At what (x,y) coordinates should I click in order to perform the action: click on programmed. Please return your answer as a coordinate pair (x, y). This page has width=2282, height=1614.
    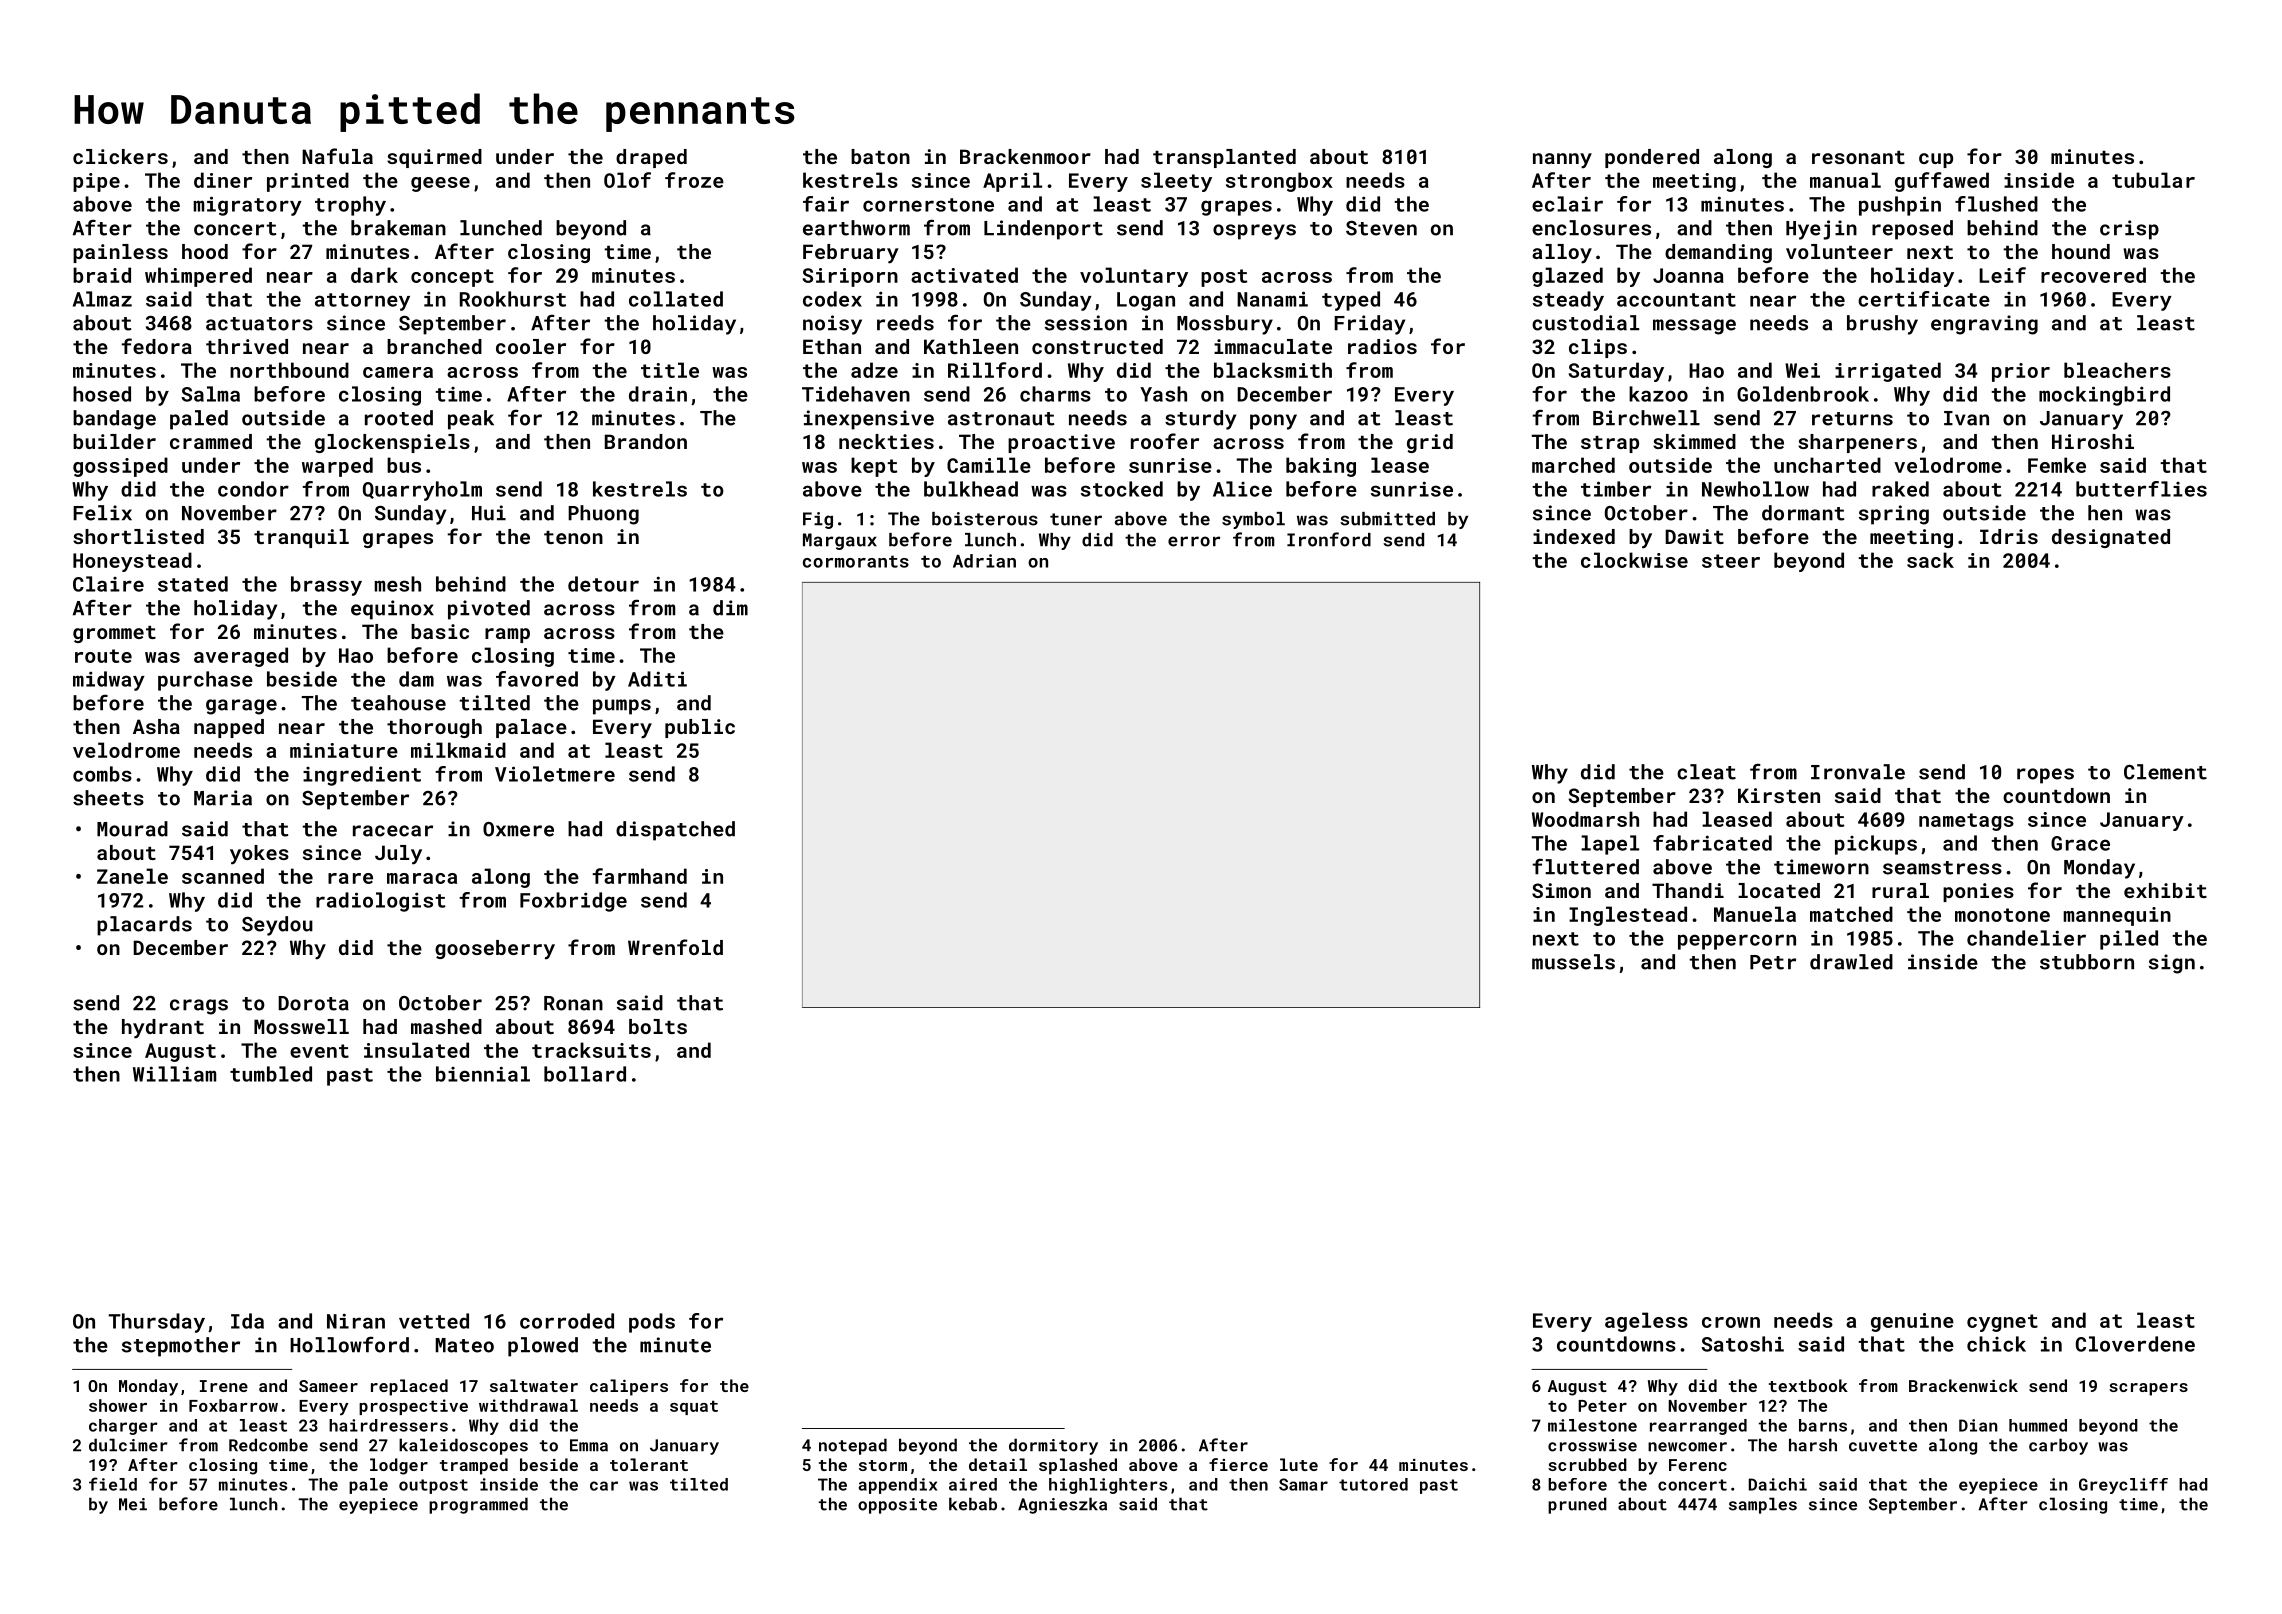
    Looking at the image, I should click on (478, 1505).
